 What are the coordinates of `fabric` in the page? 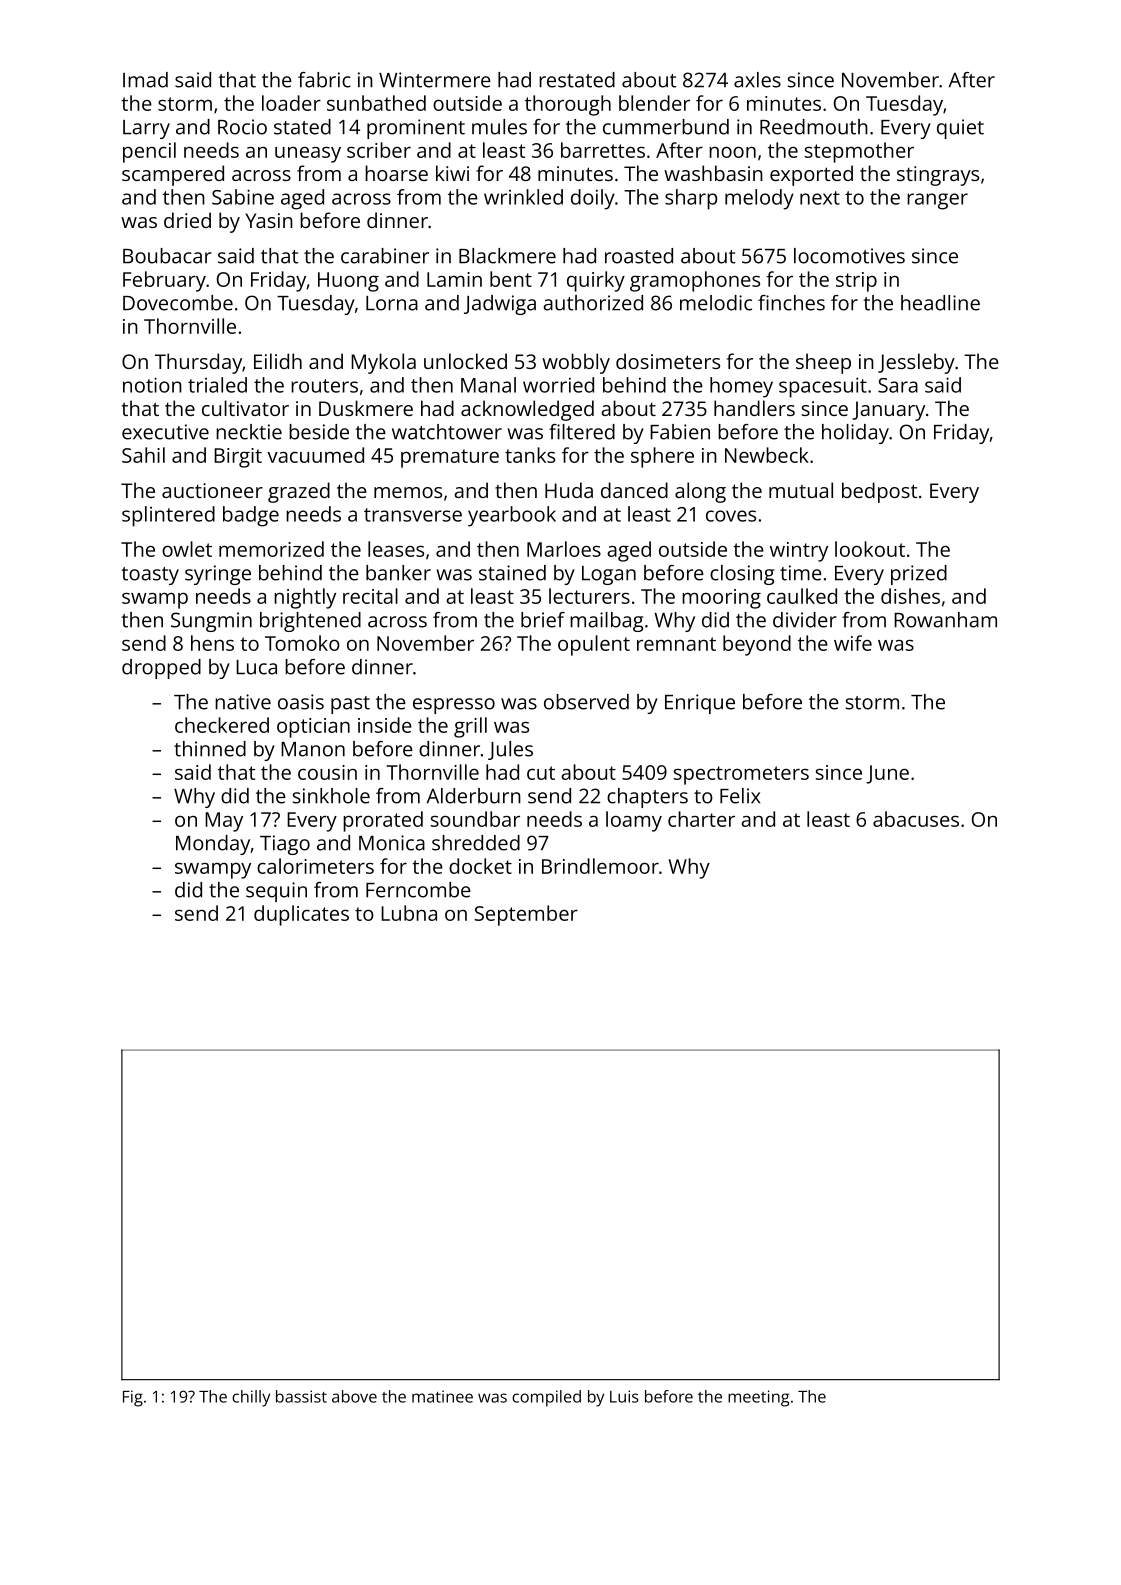 It's located at (324, 80).
